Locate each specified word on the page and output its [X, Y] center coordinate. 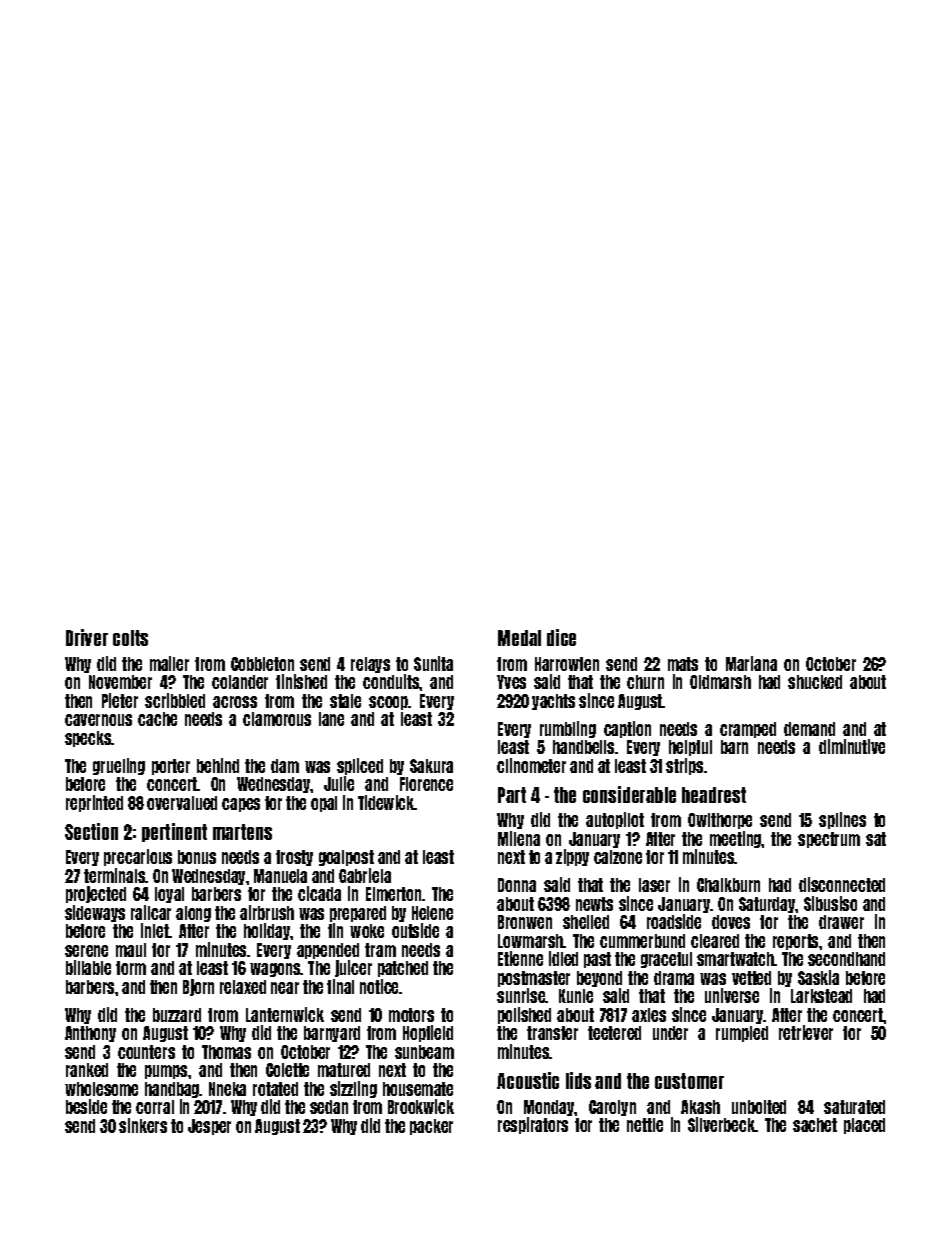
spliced [360, 766]
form [131, 968]
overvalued [182, 803]
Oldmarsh [720, 682]
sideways [95, 913]
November [120, 682]
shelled [586, 922]
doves [731, 922]
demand [809, 729]
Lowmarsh [531, 941]
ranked [87, 1070]
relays [370, 665]
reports [796, 942]
